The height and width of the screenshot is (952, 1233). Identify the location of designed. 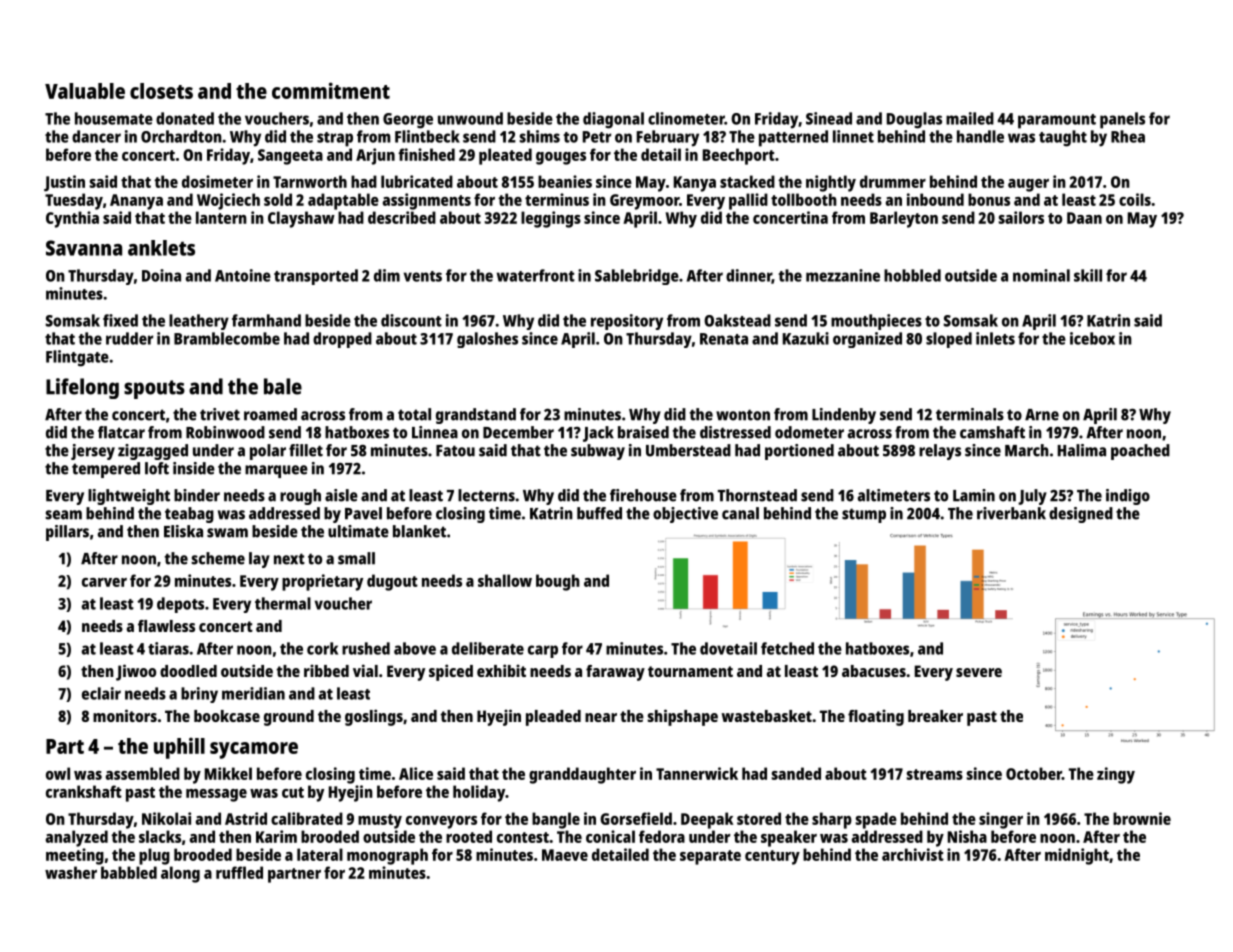
(1081, 515).
